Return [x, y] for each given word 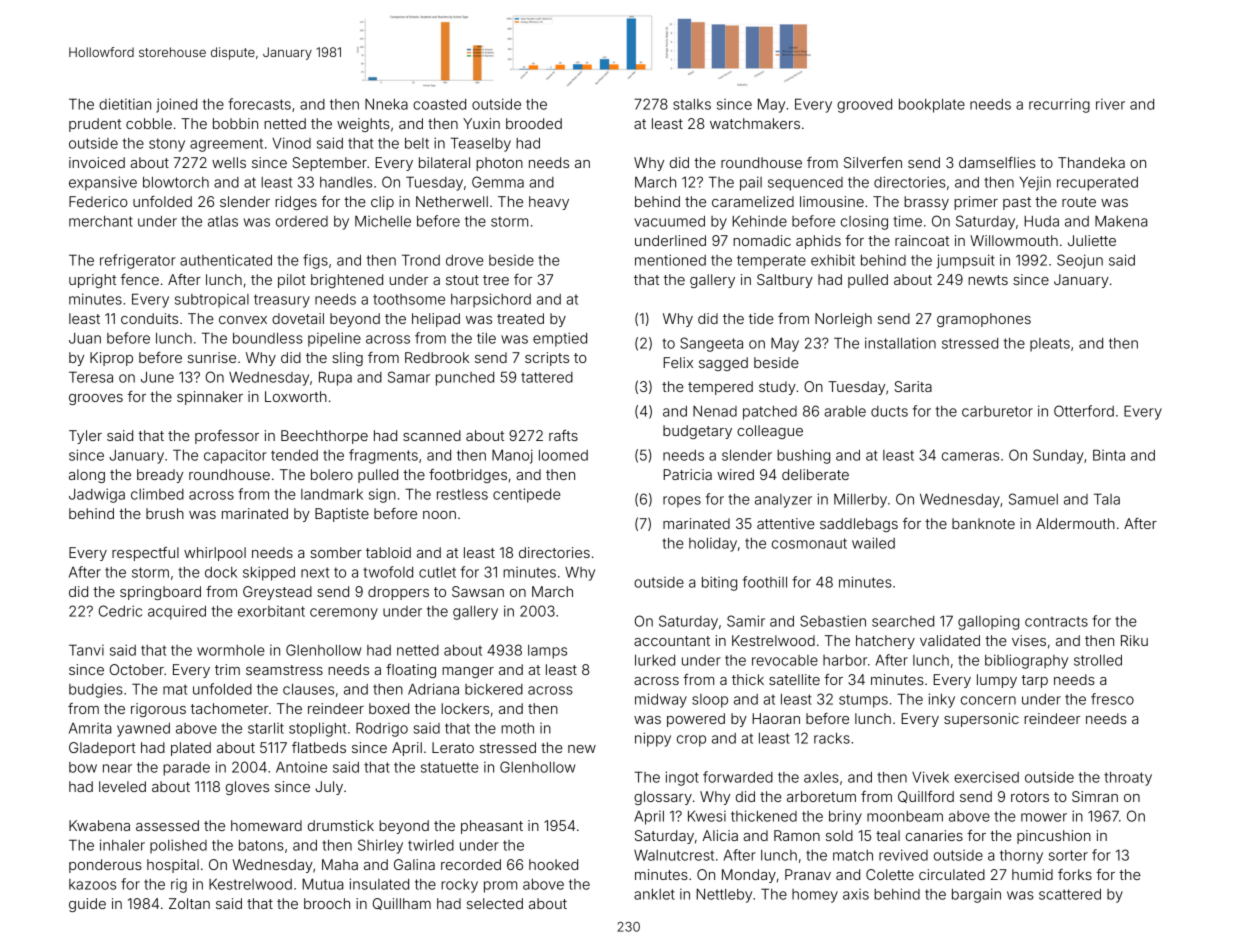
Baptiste [342, 515]
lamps [547, 652]
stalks [692, 104]
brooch [327, 903]
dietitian [125, 104]
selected [495, 903]
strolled [1098, 660]
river [1110, 104]
